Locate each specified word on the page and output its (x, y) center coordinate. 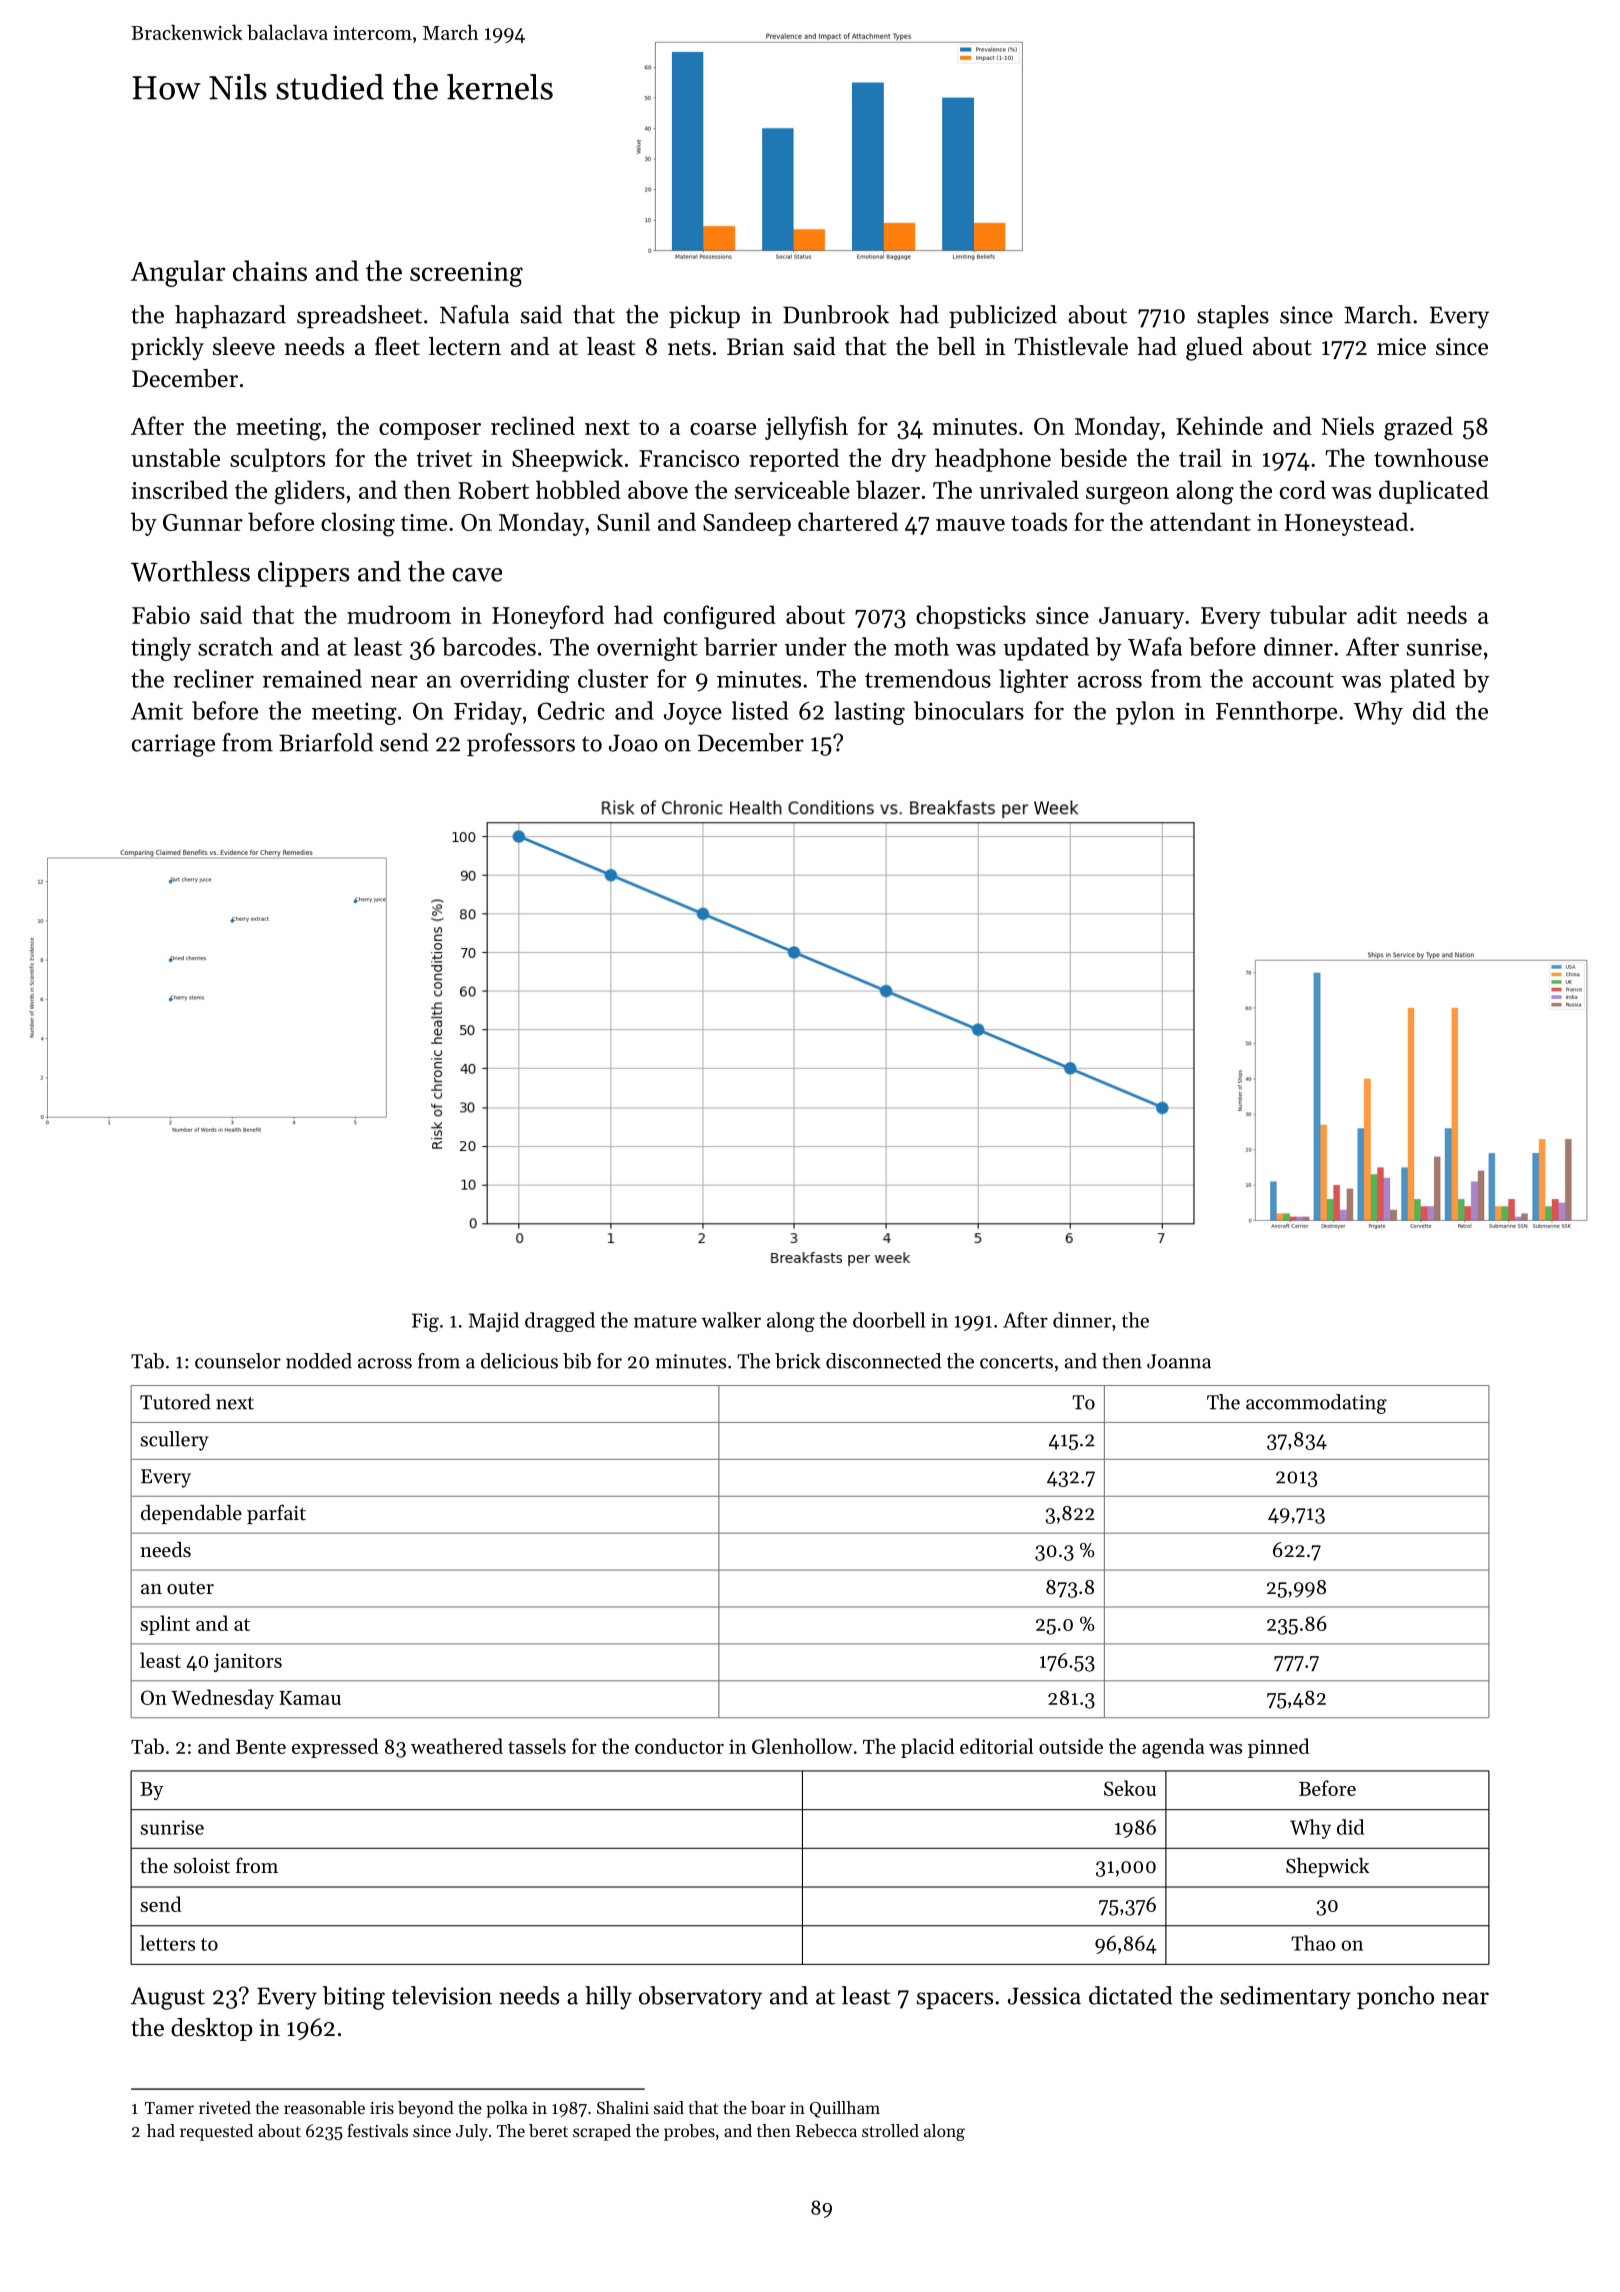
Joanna (1179, 1361)
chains (270, 270)
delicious (519, 1361)
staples (1233, 316)
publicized (1003, 316)
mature (665, 1321)
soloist (202, 1866)
